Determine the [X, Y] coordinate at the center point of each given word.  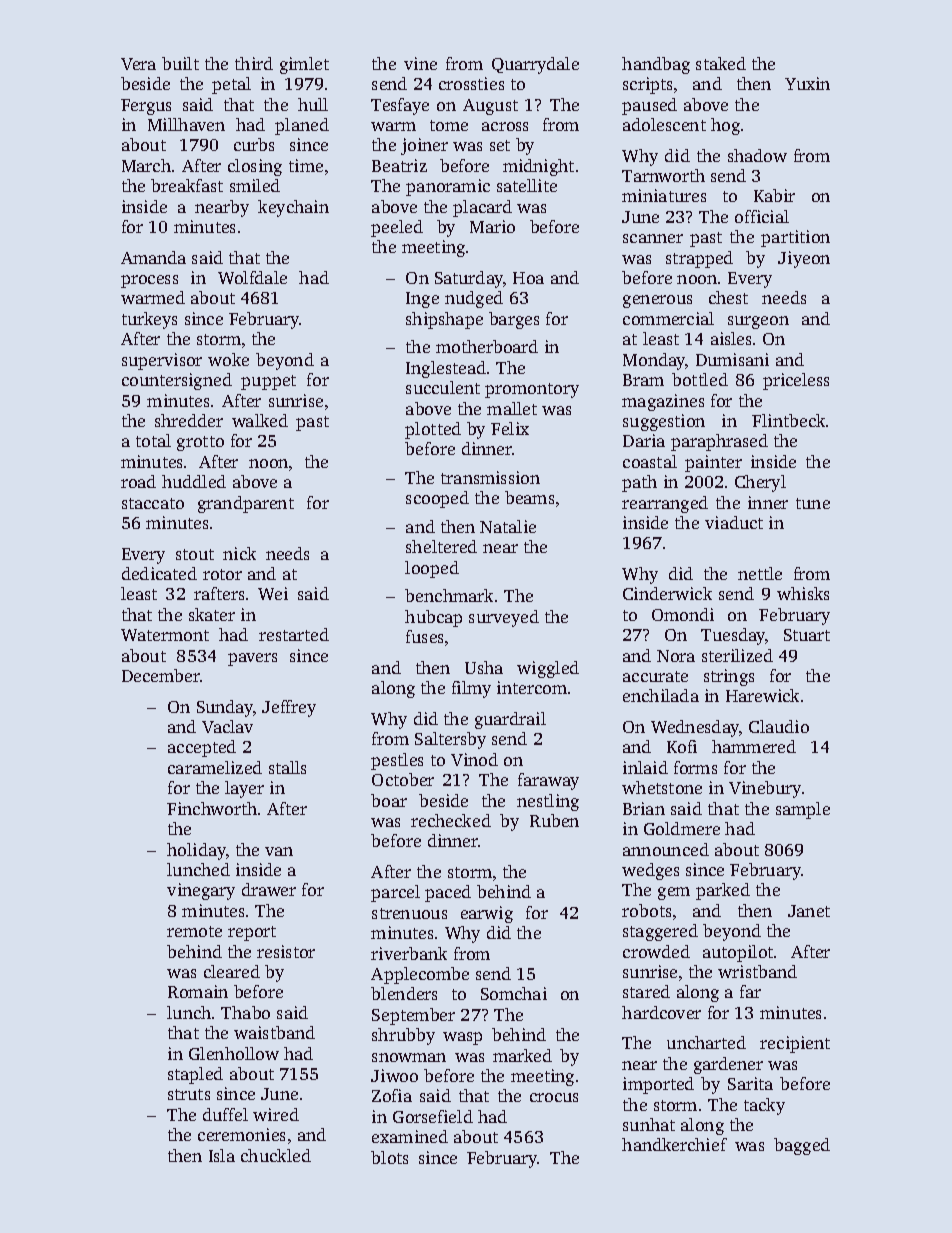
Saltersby [450, 740]
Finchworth [212, 808]
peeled [397, 228]
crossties [471, 83]
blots [389, 1157]
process [149, 281]
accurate [655, 676]
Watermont [165, 635]
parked [723, 891]
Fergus [146, 107]
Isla [222, 1155]
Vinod [474, 759]
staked [721, 63]
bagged [802, 1146]
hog [725, 126]
